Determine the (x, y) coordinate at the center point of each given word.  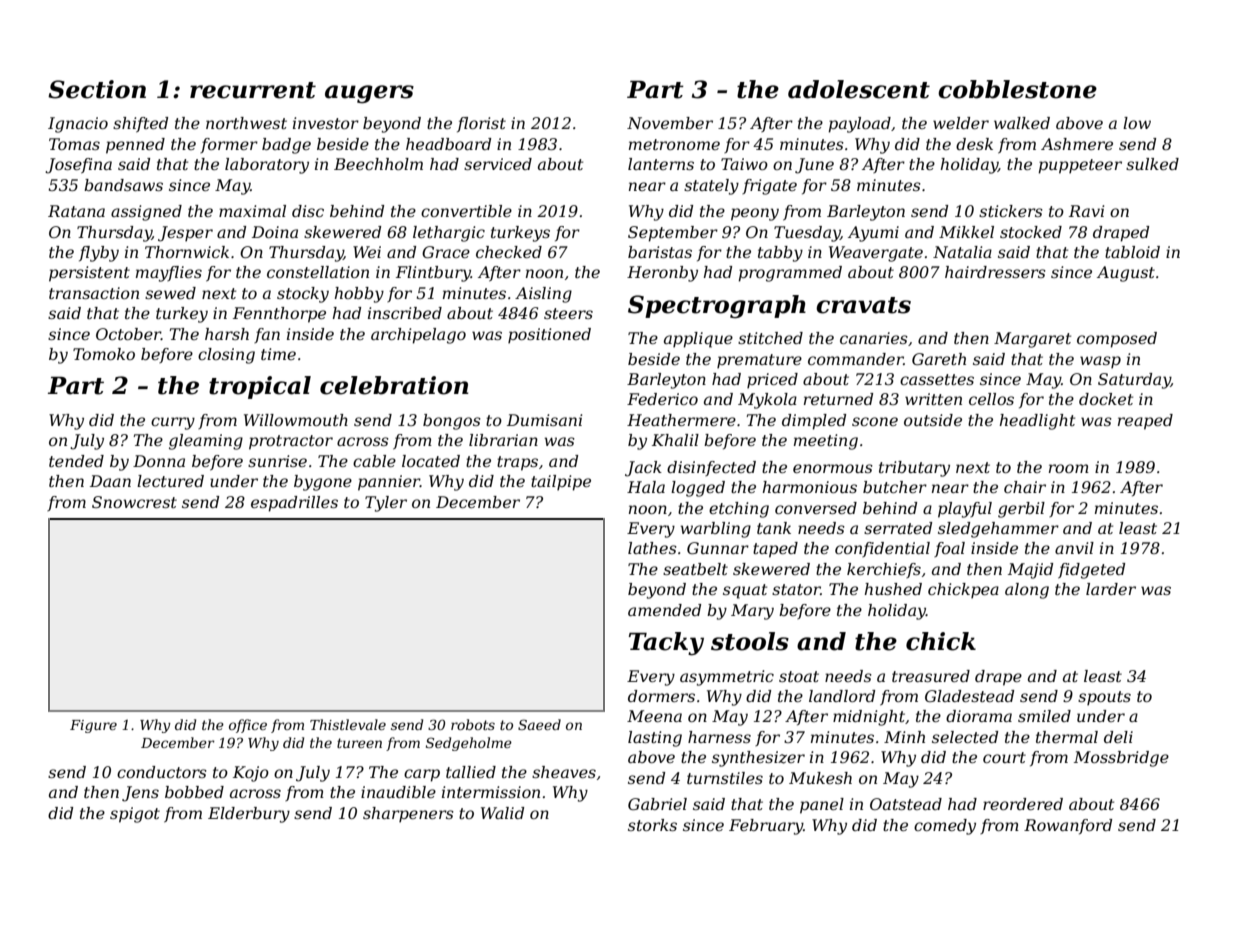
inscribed (405, 313)
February (766, 827)
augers (369, 94)
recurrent (253, 90)
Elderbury (249, 815)
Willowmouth (296, 420)
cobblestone (1017, 89)
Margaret (1032, 340)
